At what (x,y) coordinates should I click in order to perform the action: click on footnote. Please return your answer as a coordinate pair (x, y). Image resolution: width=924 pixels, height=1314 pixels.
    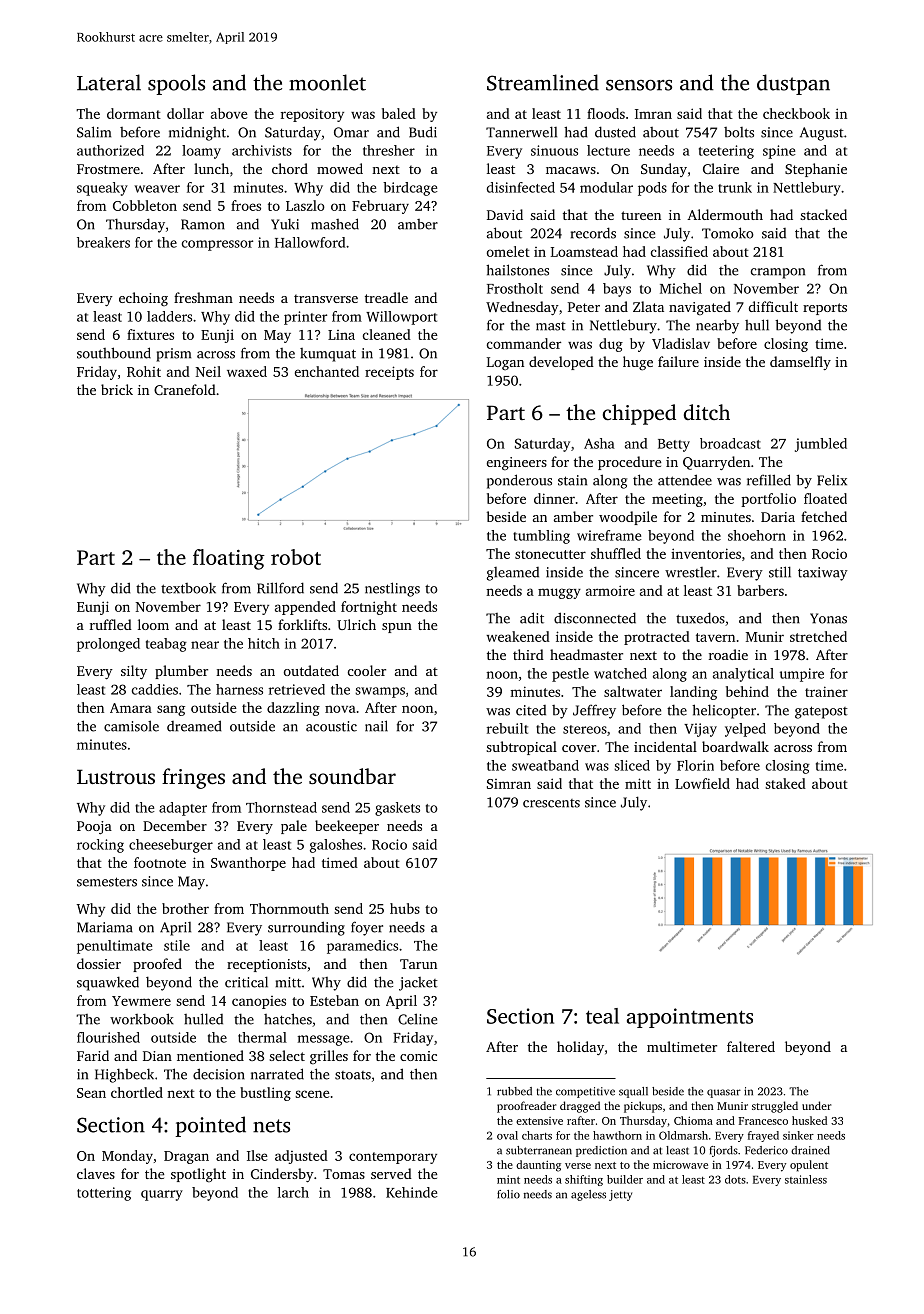
    Looking at the image, I should click on (160, 862).
